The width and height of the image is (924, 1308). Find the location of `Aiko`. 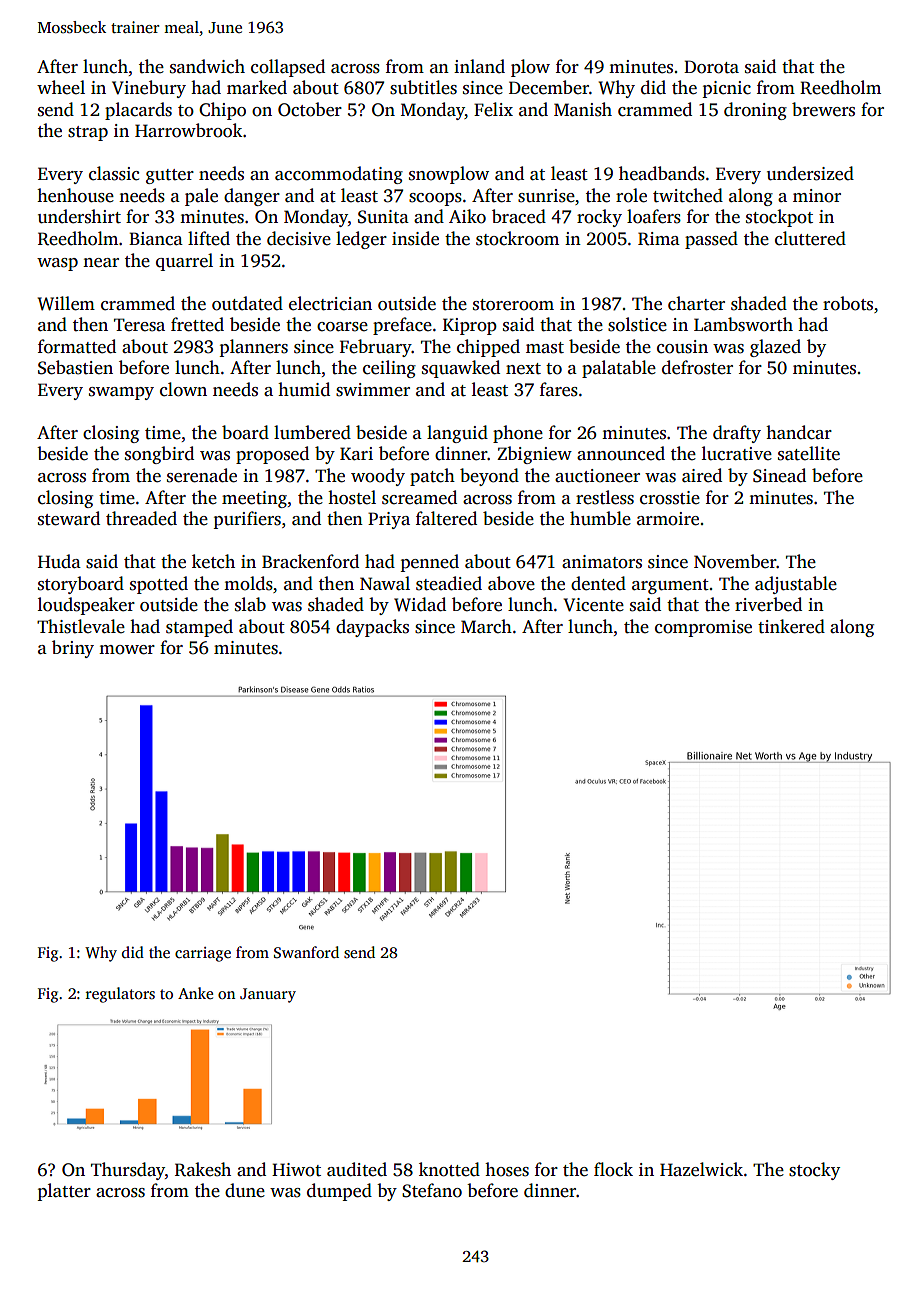

Aiko is located at coordinates (467, 216).
